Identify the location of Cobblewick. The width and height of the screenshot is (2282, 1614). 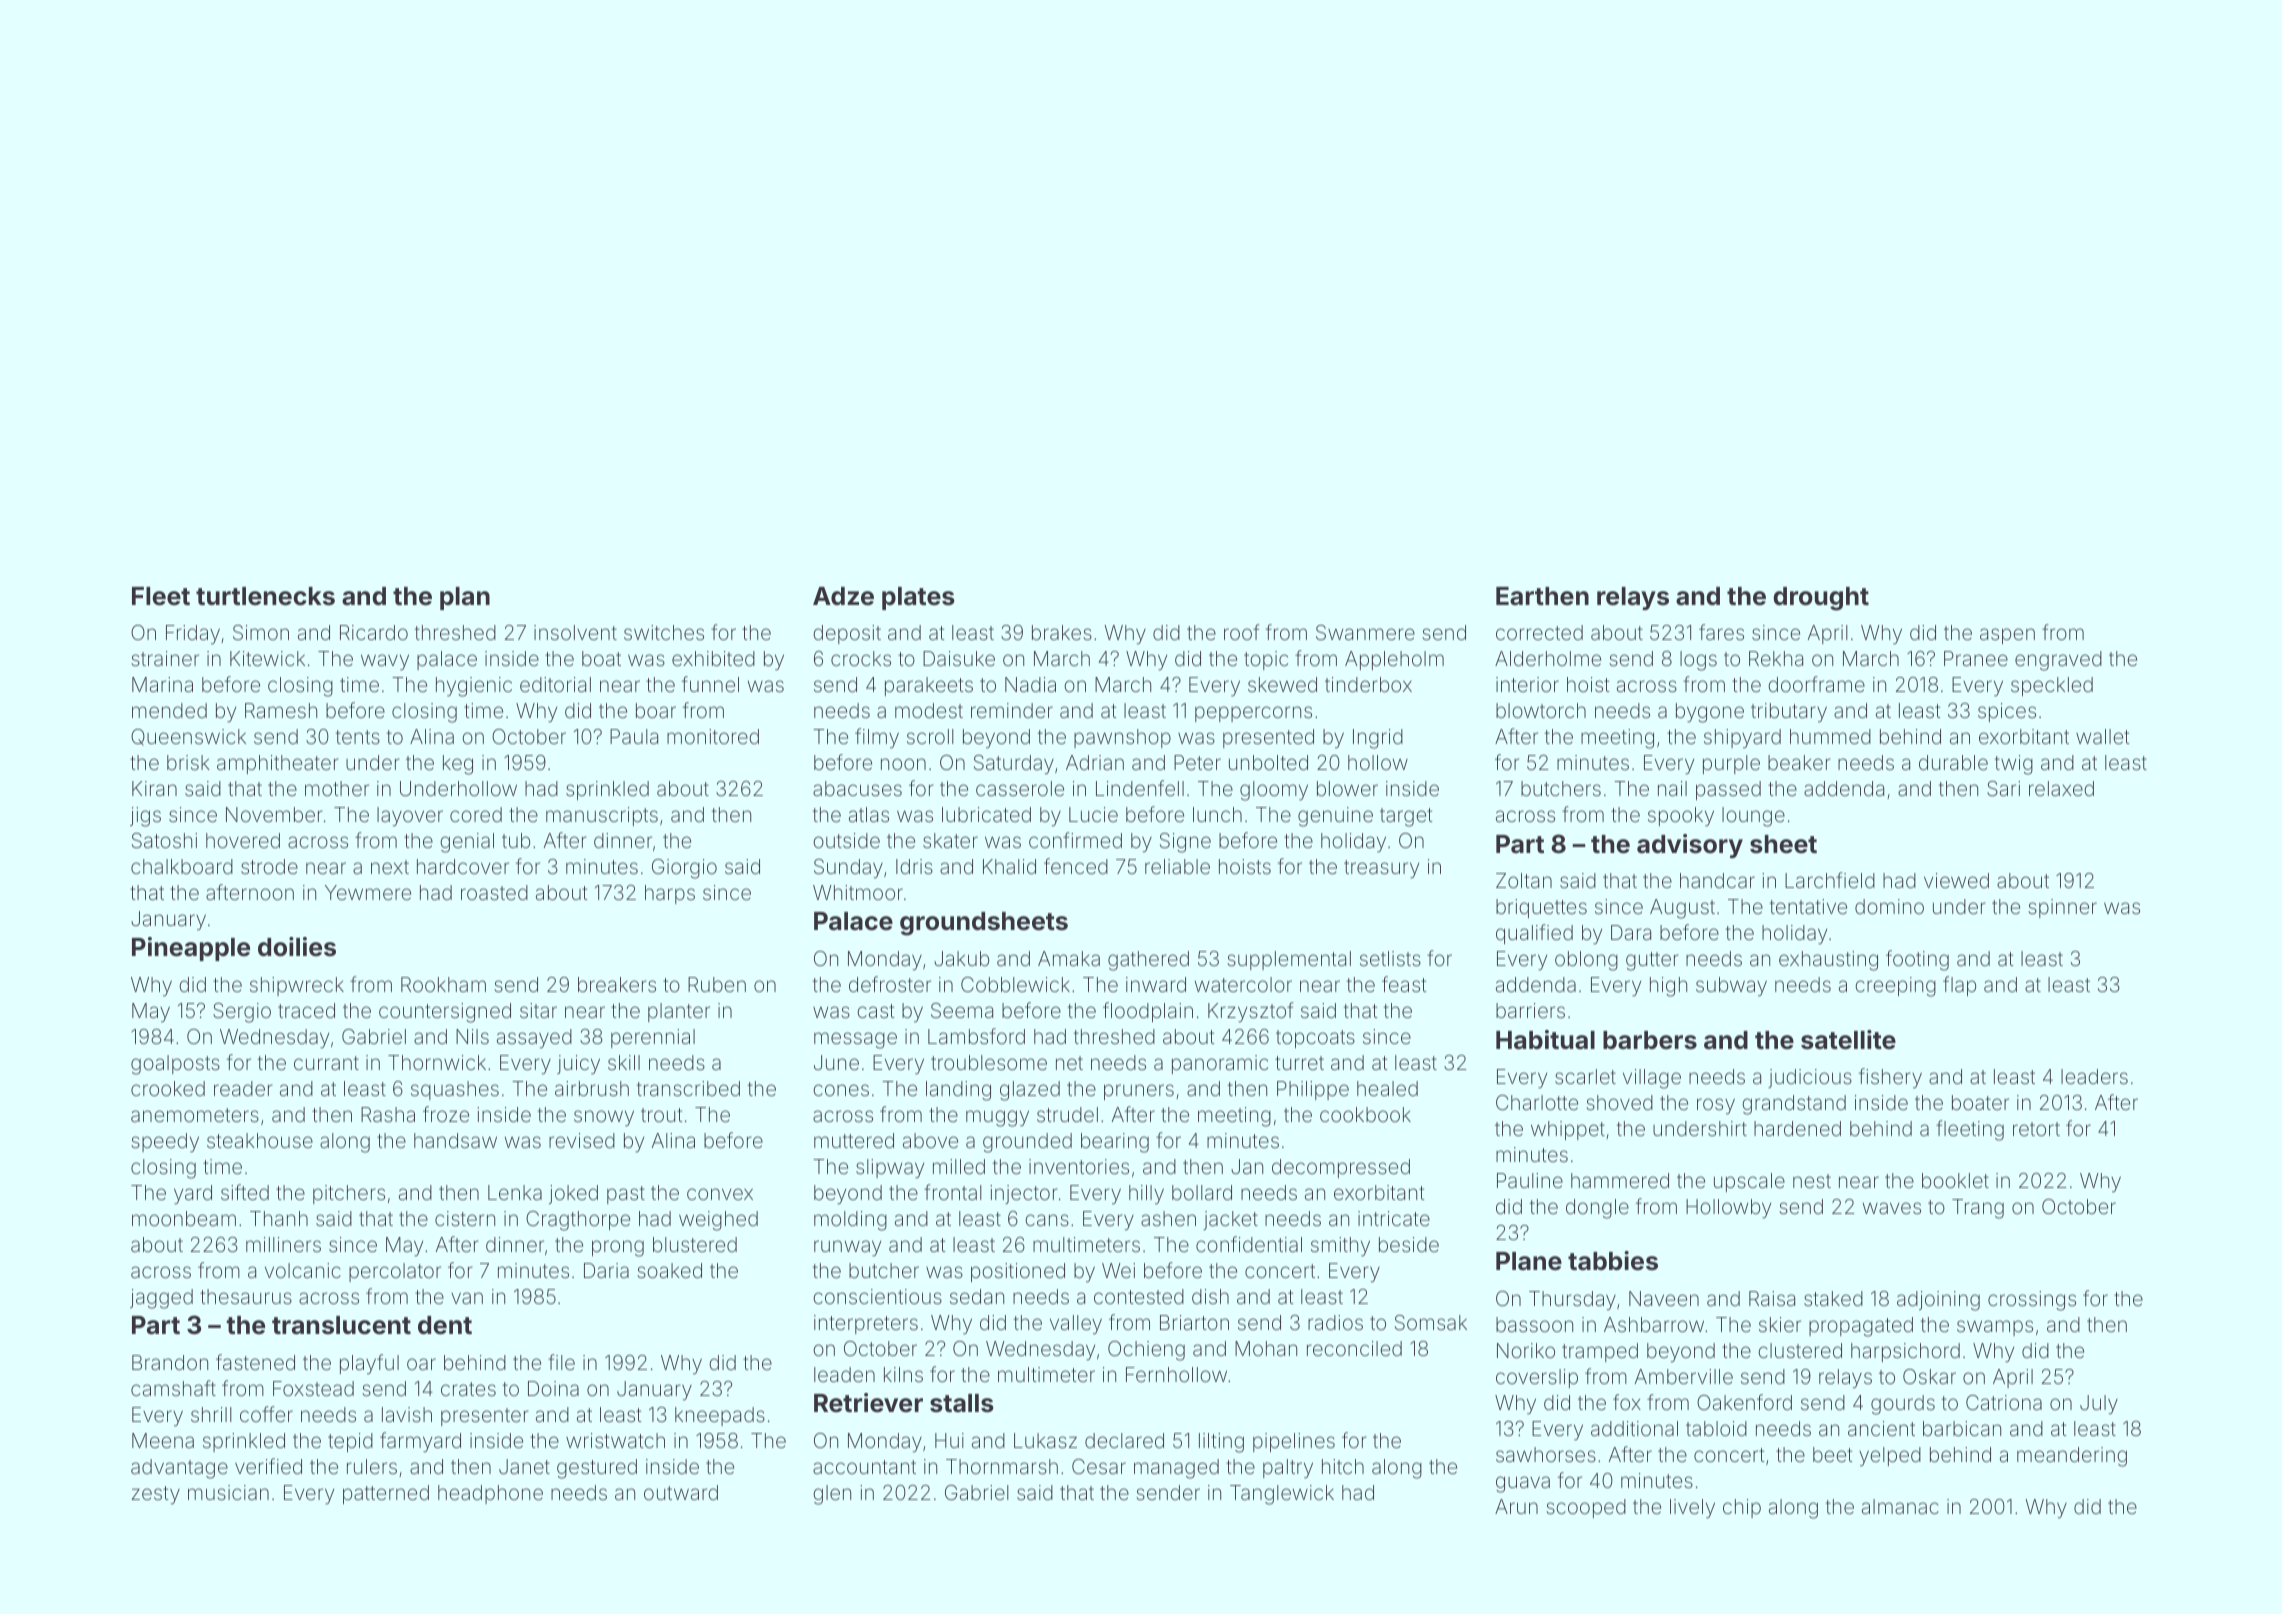
(1015, 984).
